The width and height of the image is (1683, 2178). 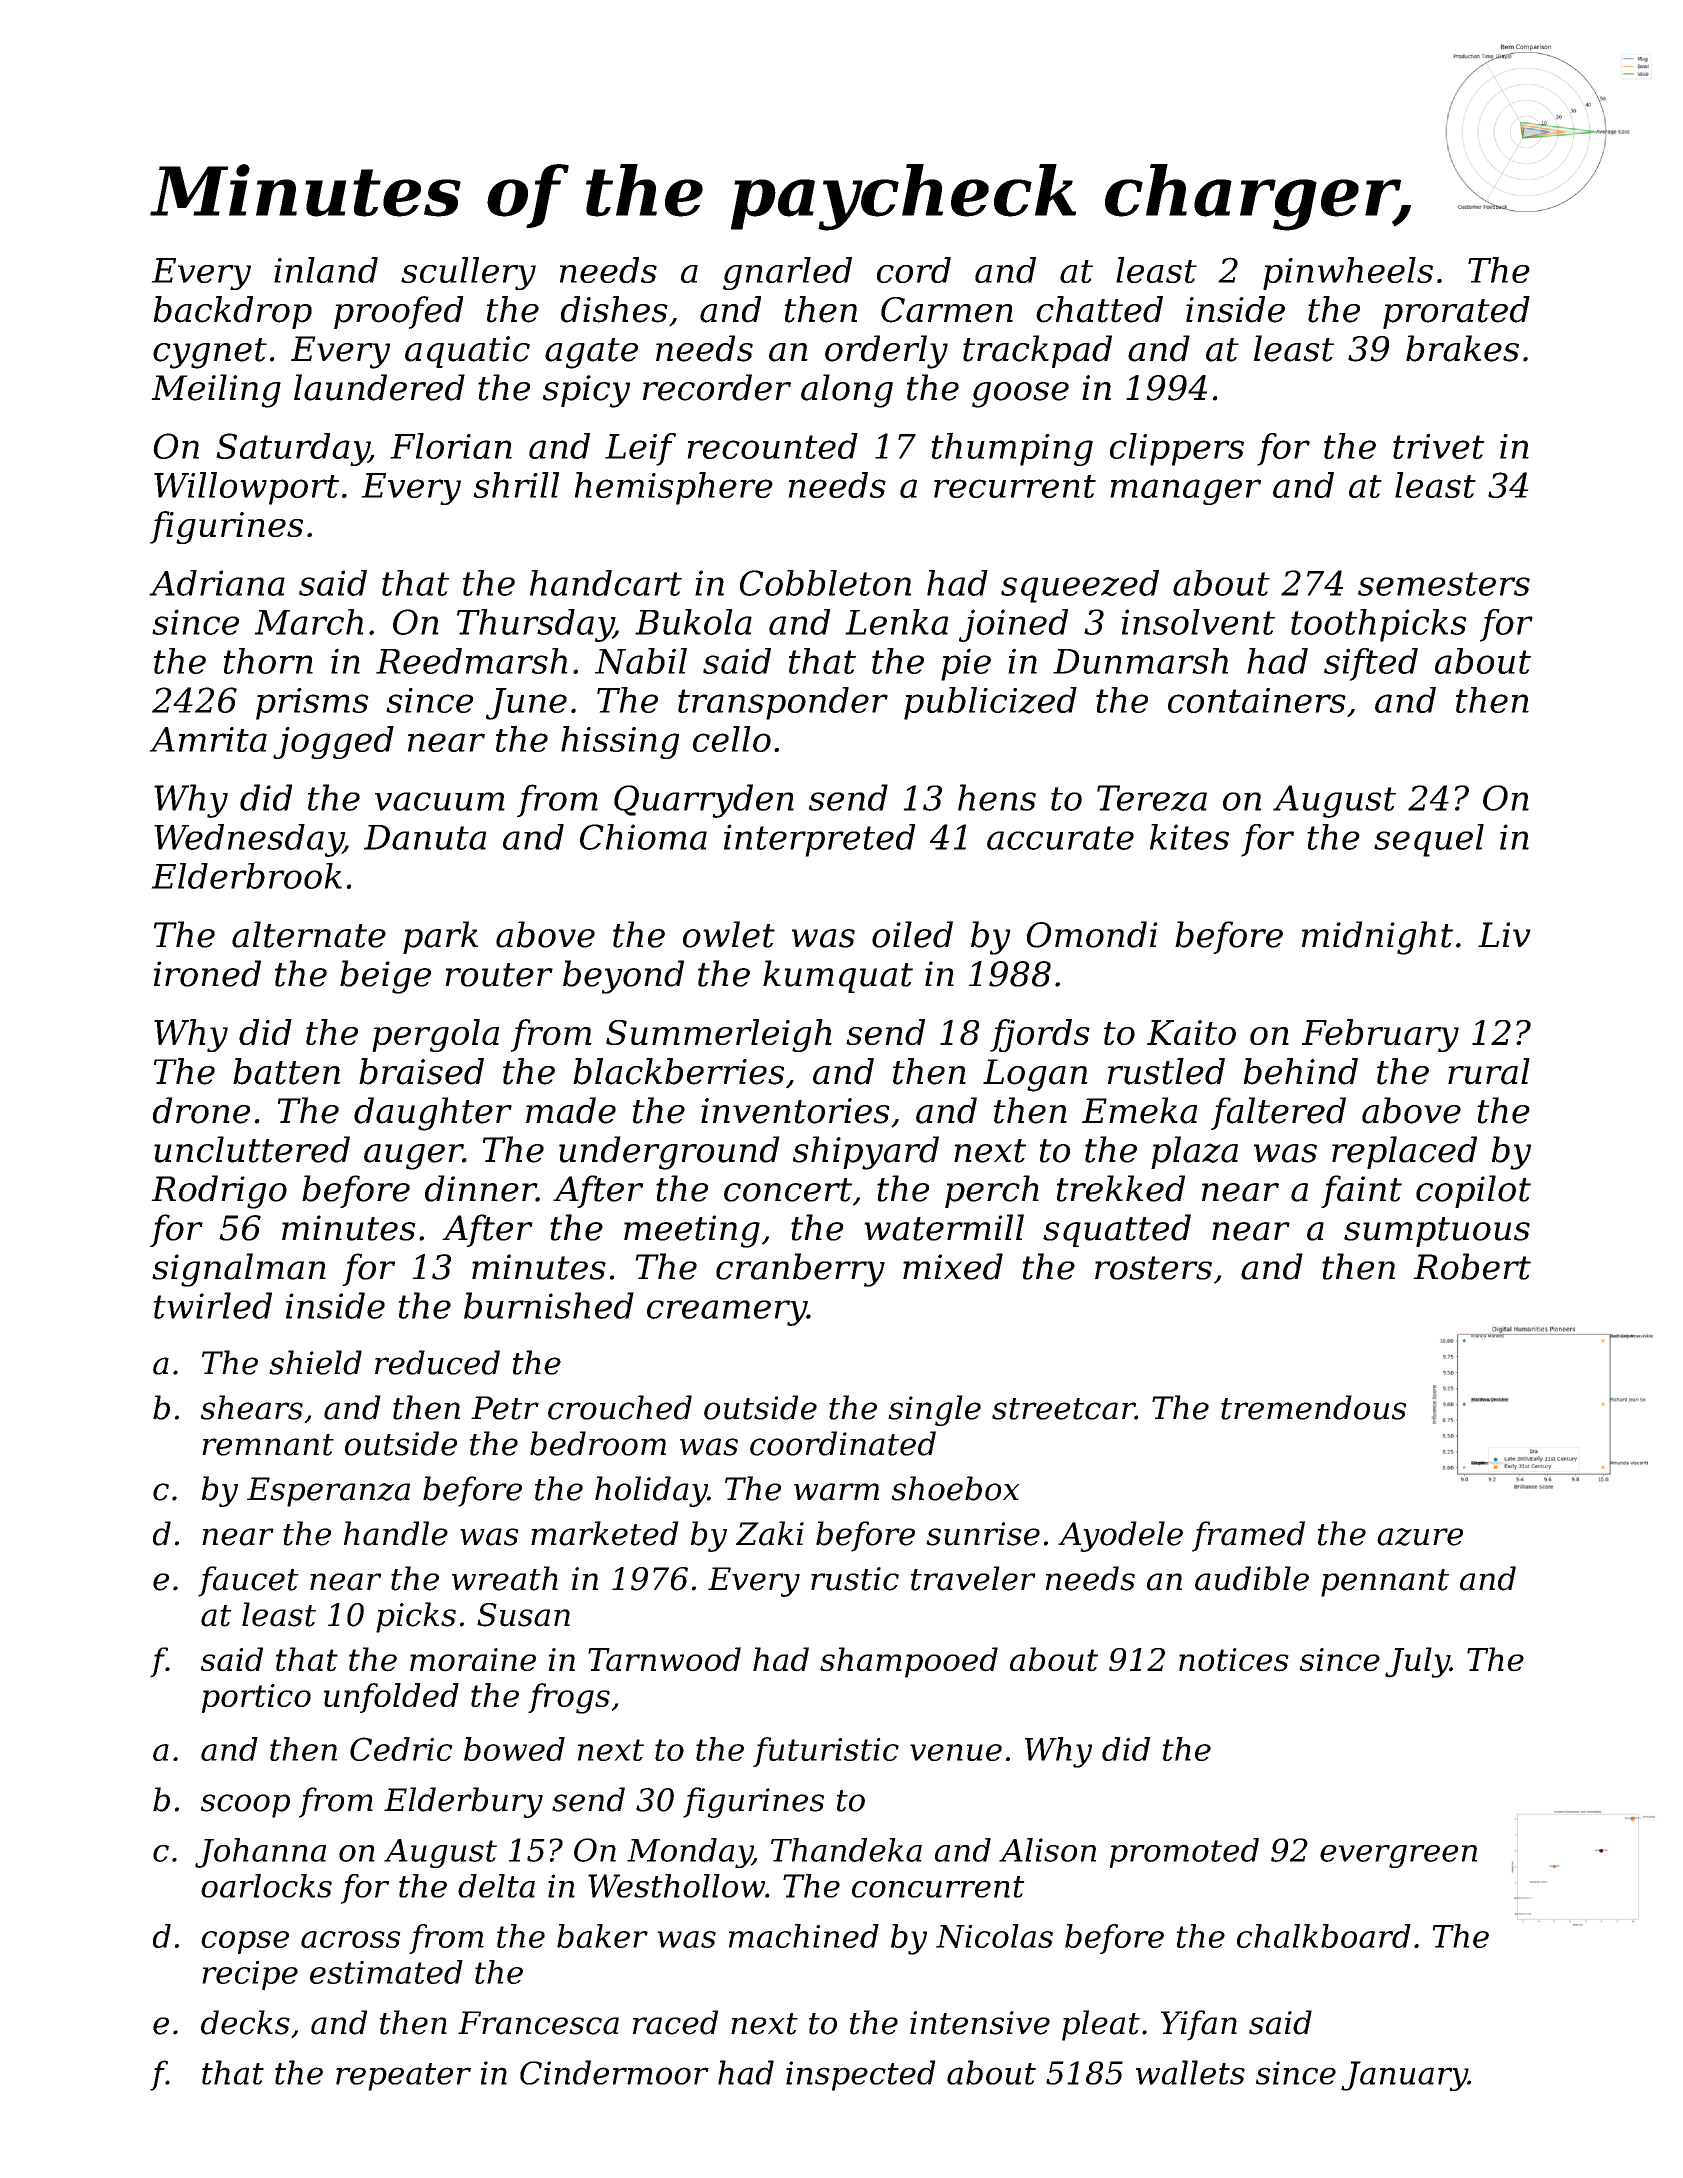 What do you see at coordinates (1257, 700) in the image?
I see `containers` at bounding box center [1257, 700].
